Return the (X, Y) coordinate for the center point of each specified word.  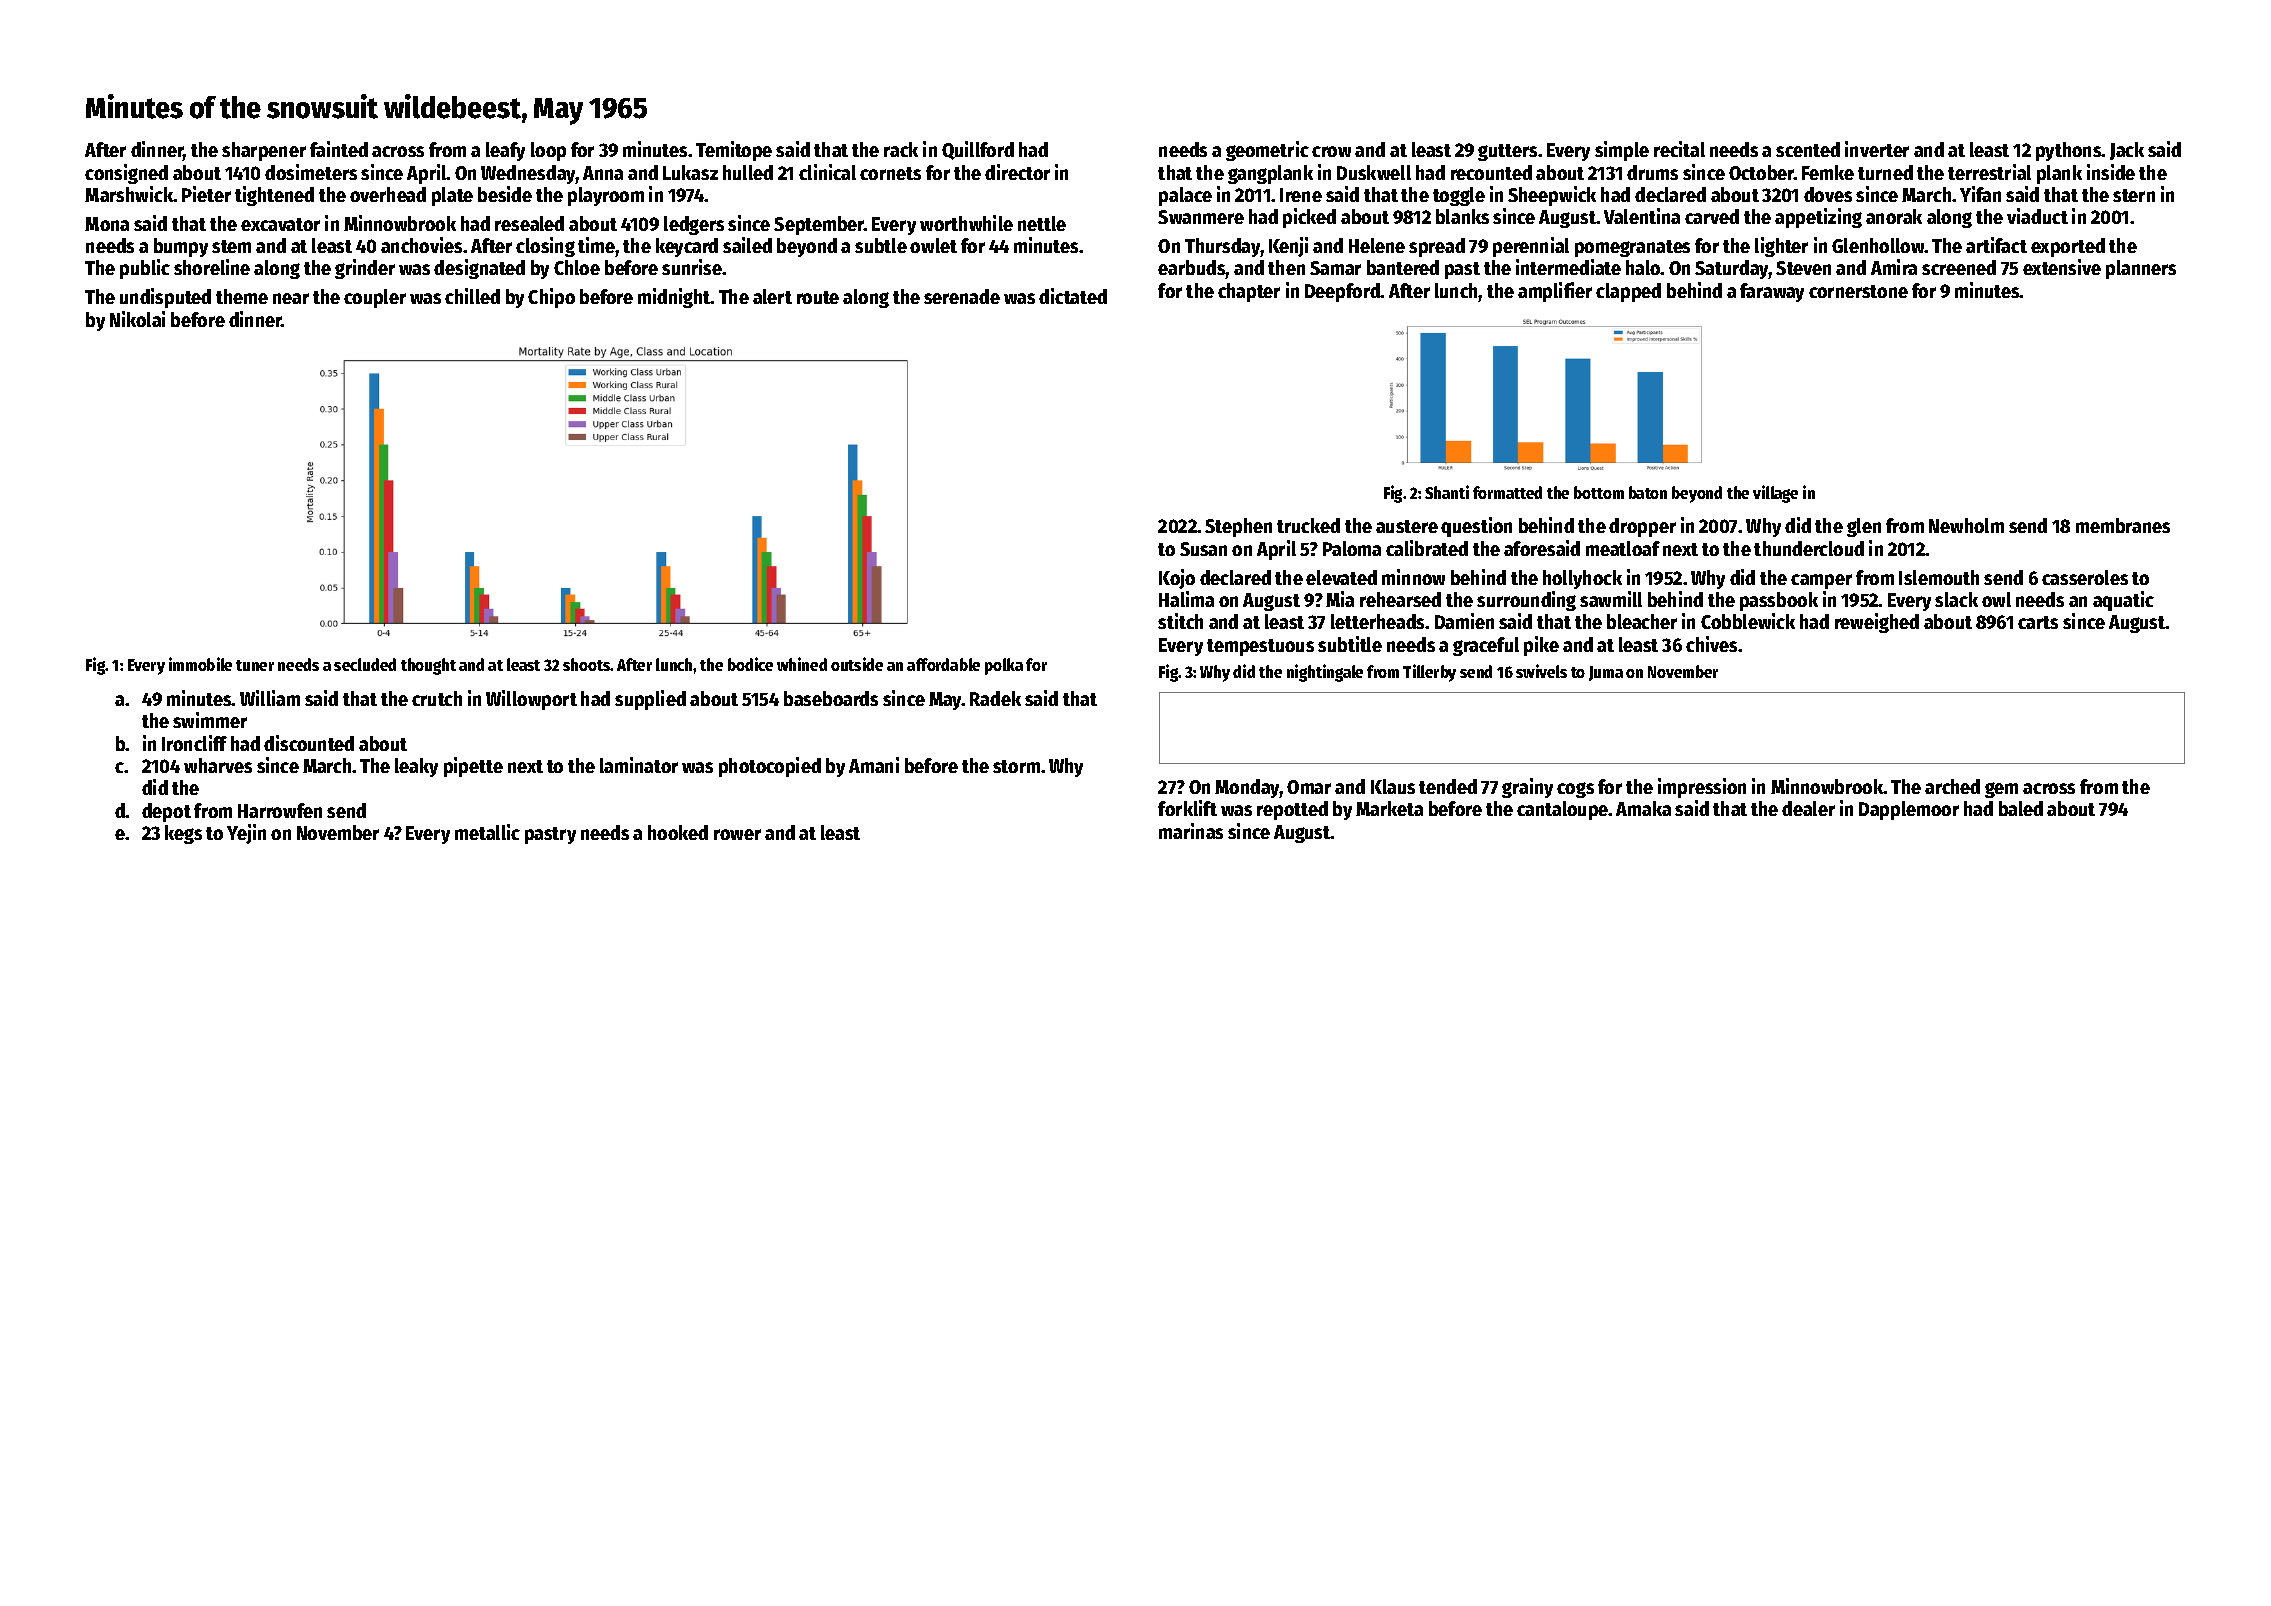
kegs (183, 834)
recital (1679, 149)
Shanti (1447, 492)
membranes (2123, 525)
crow (1331, 151)
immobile (200, 664)
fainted (339, 149)
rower (737, 834)
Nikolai (137, 319)
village (1775, 494)
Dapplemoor (1909, 810)
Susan (1203, 549)
